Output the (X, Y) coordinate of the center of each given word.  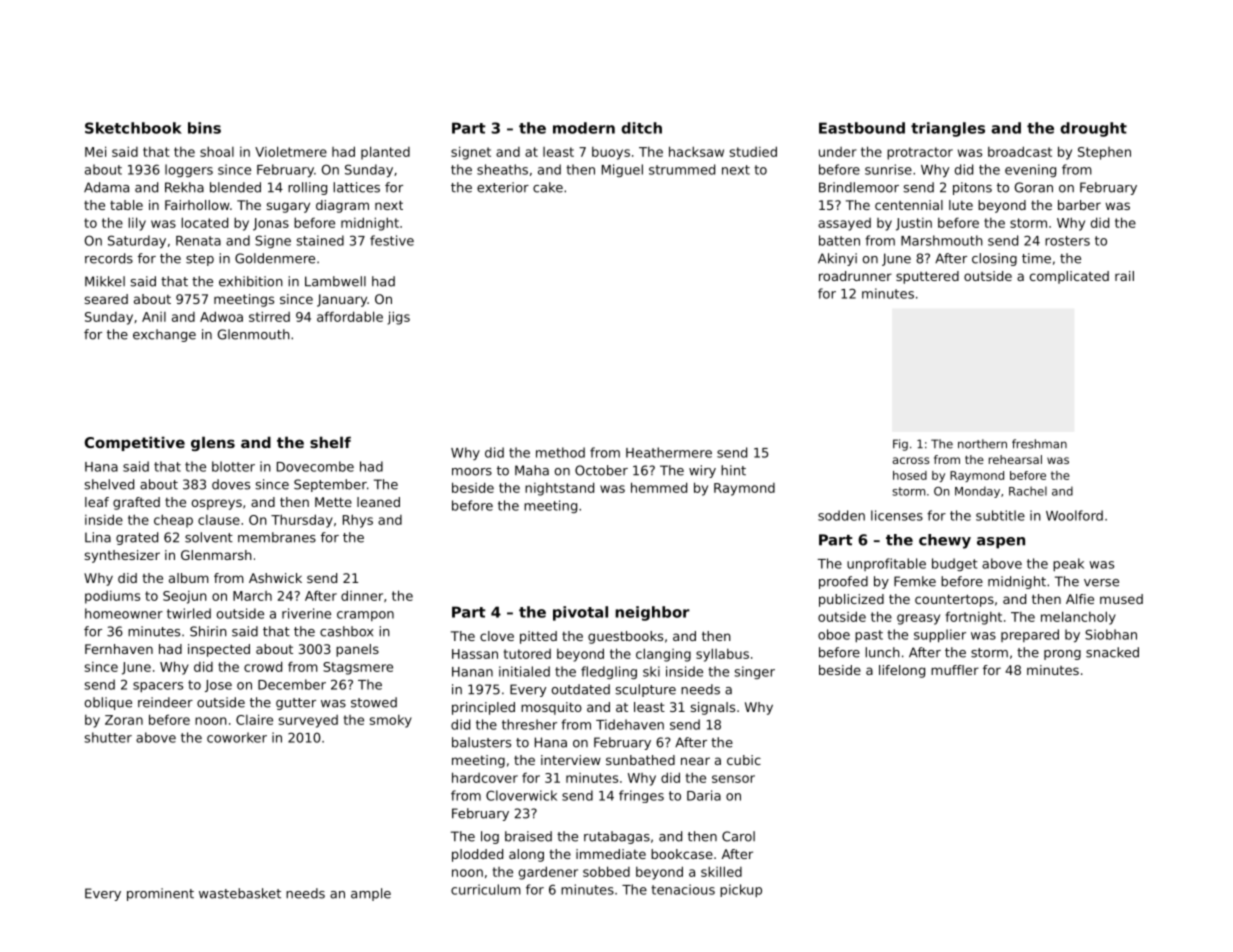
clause (219, 520)
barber (1079, 205)
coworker (237, 737)
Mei (95, 151)
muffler (955, 670)
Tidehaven (630, 724)
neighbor (652, 613)
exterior (503, 187)
